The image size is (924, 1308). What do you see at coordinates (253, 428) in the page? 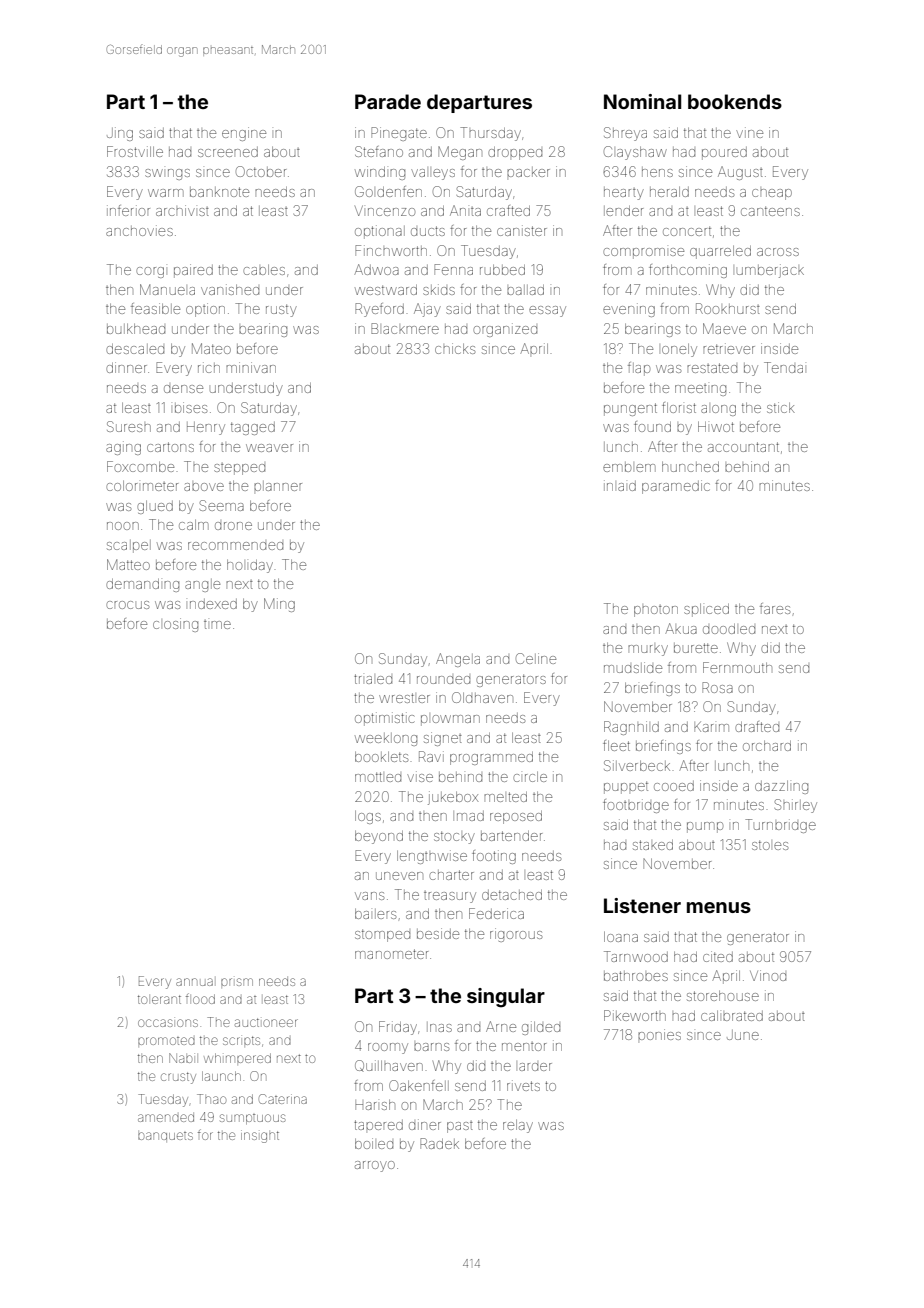
I see `tagged` at bounding box center [253, 428].
